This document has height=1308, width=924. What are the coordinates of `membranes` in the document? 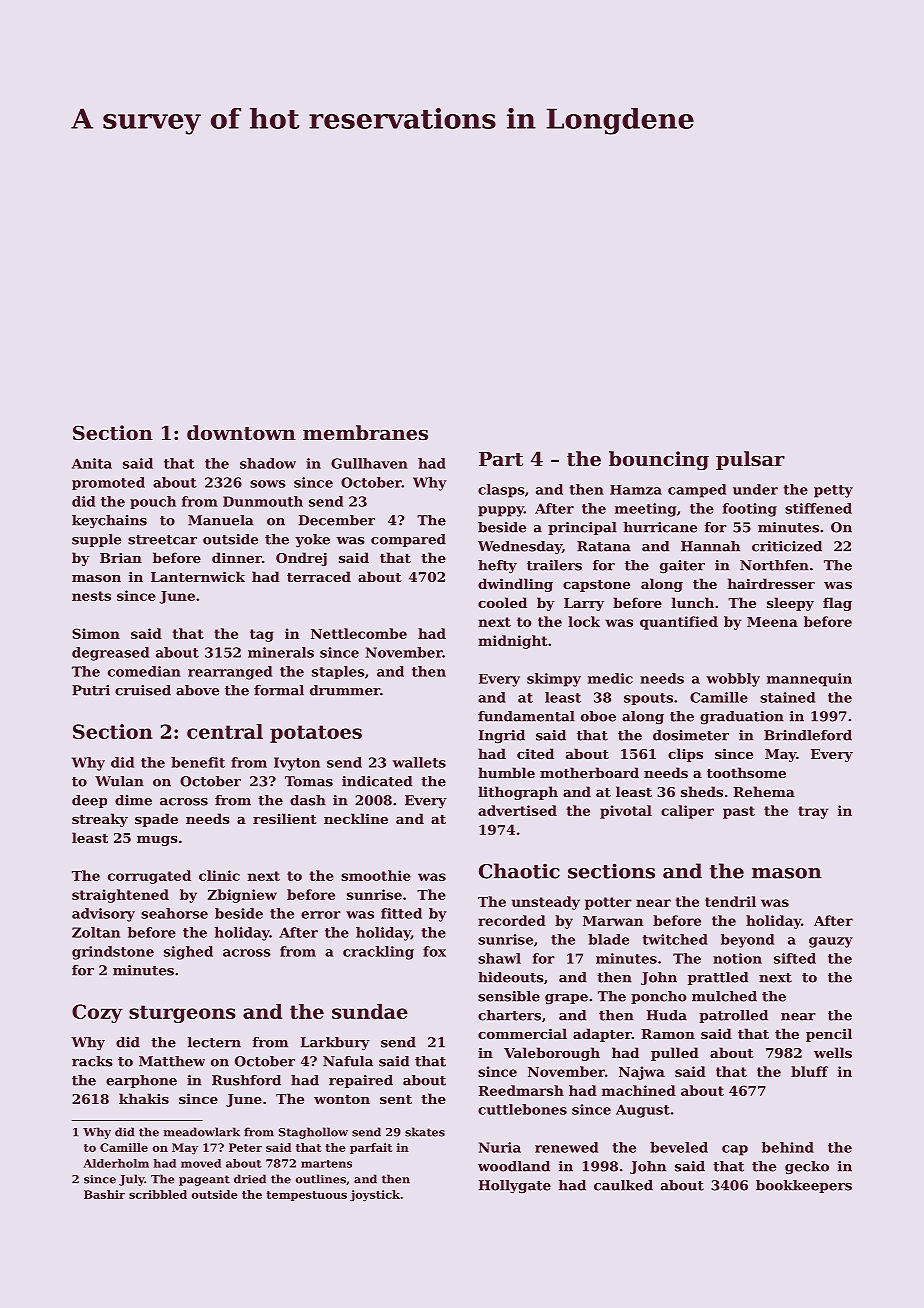 It's located at (365, 432).
